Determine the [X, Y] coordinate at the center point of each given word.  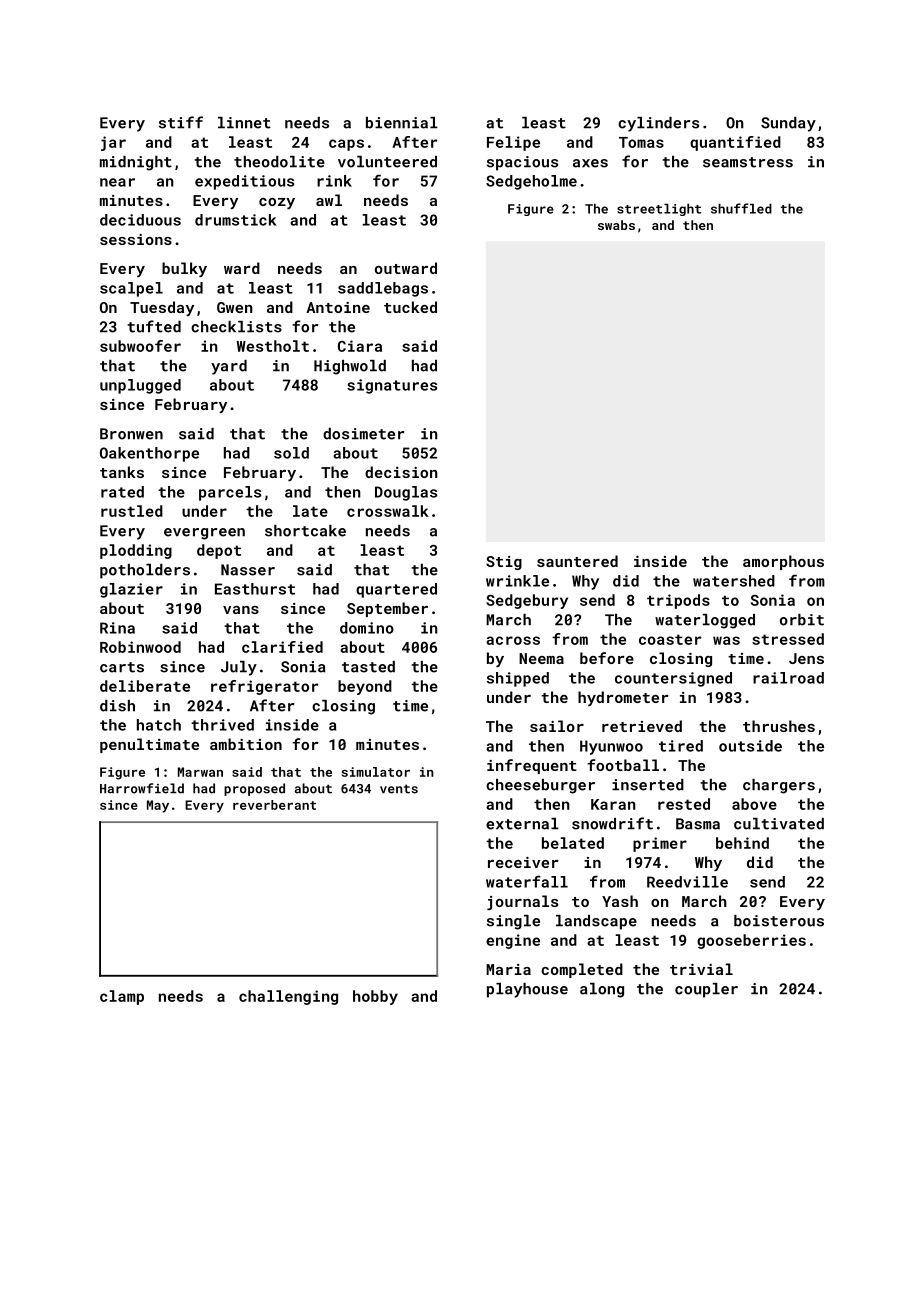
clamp [122, 997]
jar [113, 143]
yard [229, 367]
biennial [402, 123]
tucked [410, 307]
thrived [222, 725]
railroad [788, 678]
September [387, 609]
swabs [616, 225]
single [513, 922]
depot [219, 551]
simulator [376, 772]
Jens [806, 658]
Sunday [788, 124]
